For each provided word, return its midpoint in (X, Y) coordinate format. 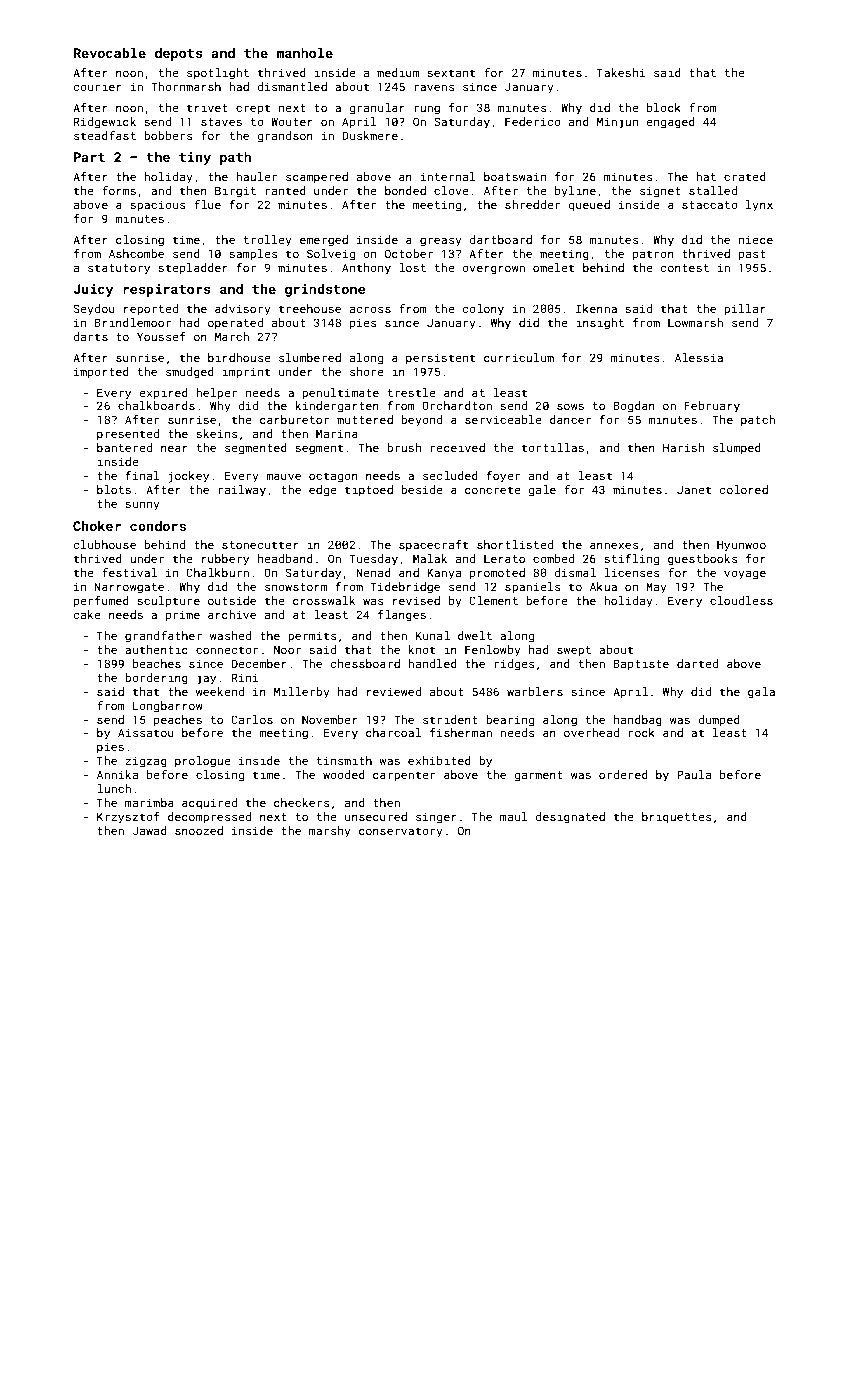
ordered (623, 774)
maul (514, 816)
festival (129, 572)
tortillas (553, 447)
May (657, 588)
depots (179, 54)
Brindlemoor (133, 322)
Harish (684, 447)
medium (398, 72)
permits (312, 637)
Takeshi (621, 72)
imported (101, 373)
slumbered (310, 357)
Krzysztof (128, 818)
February (712, 407)
